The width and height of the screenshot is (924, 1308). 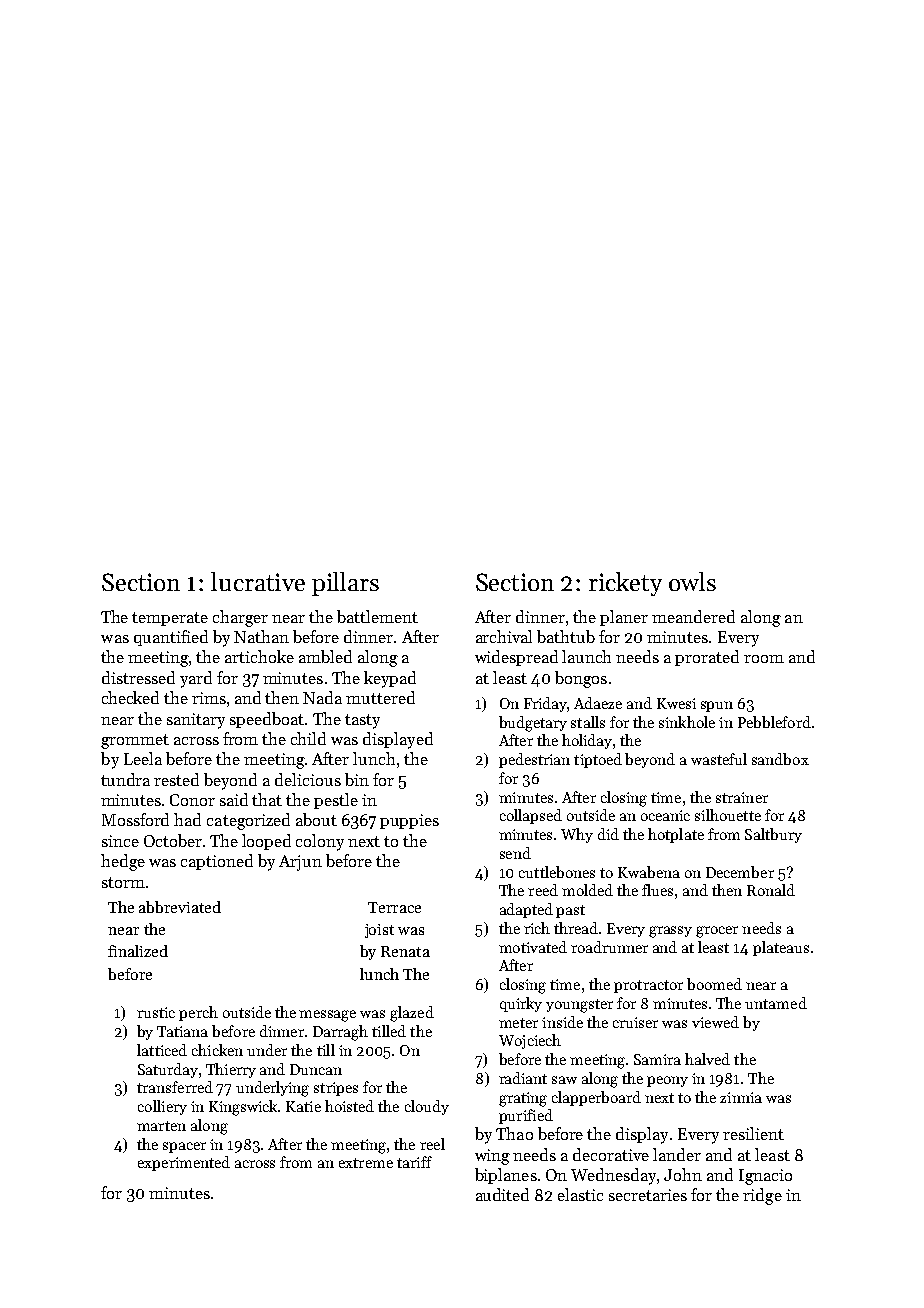 What do you see at coordinates (692, 581) in the screenshot?
I see `owls` at bounding box center [692, 581].
